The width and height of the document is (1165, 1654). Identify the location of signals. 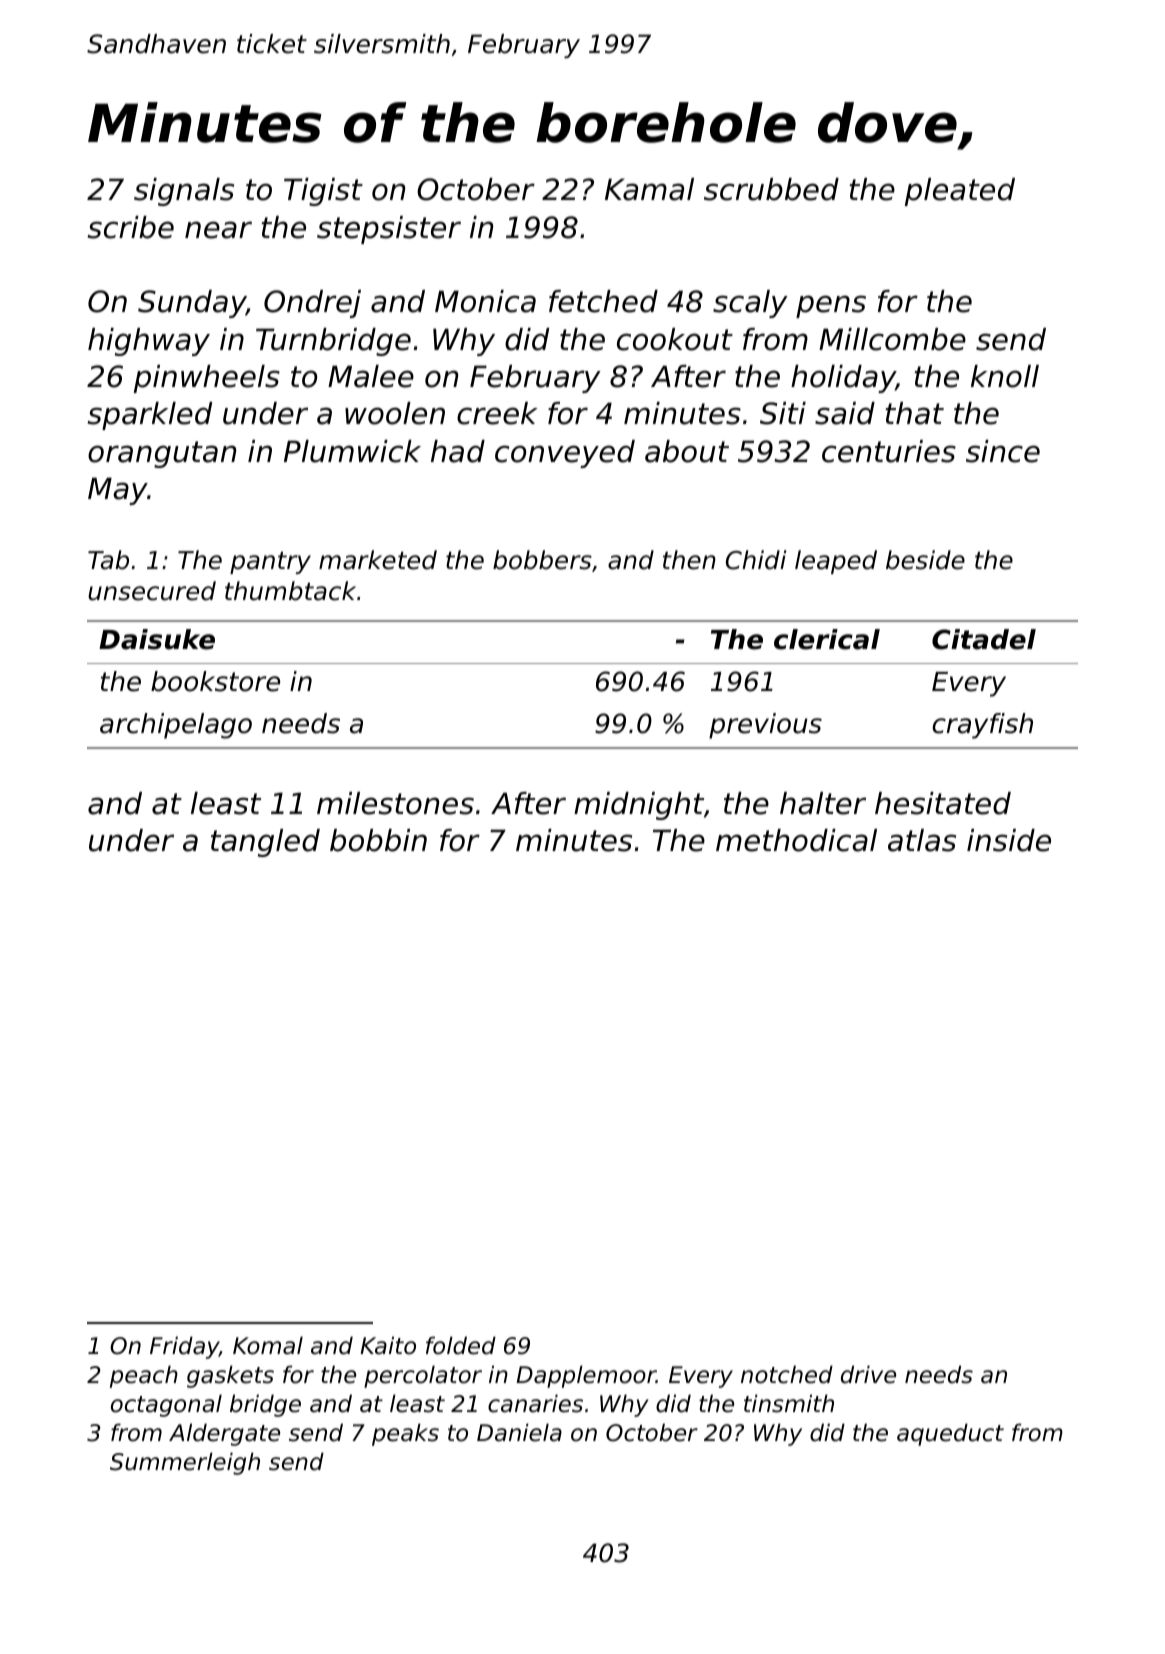
(184, 192).
